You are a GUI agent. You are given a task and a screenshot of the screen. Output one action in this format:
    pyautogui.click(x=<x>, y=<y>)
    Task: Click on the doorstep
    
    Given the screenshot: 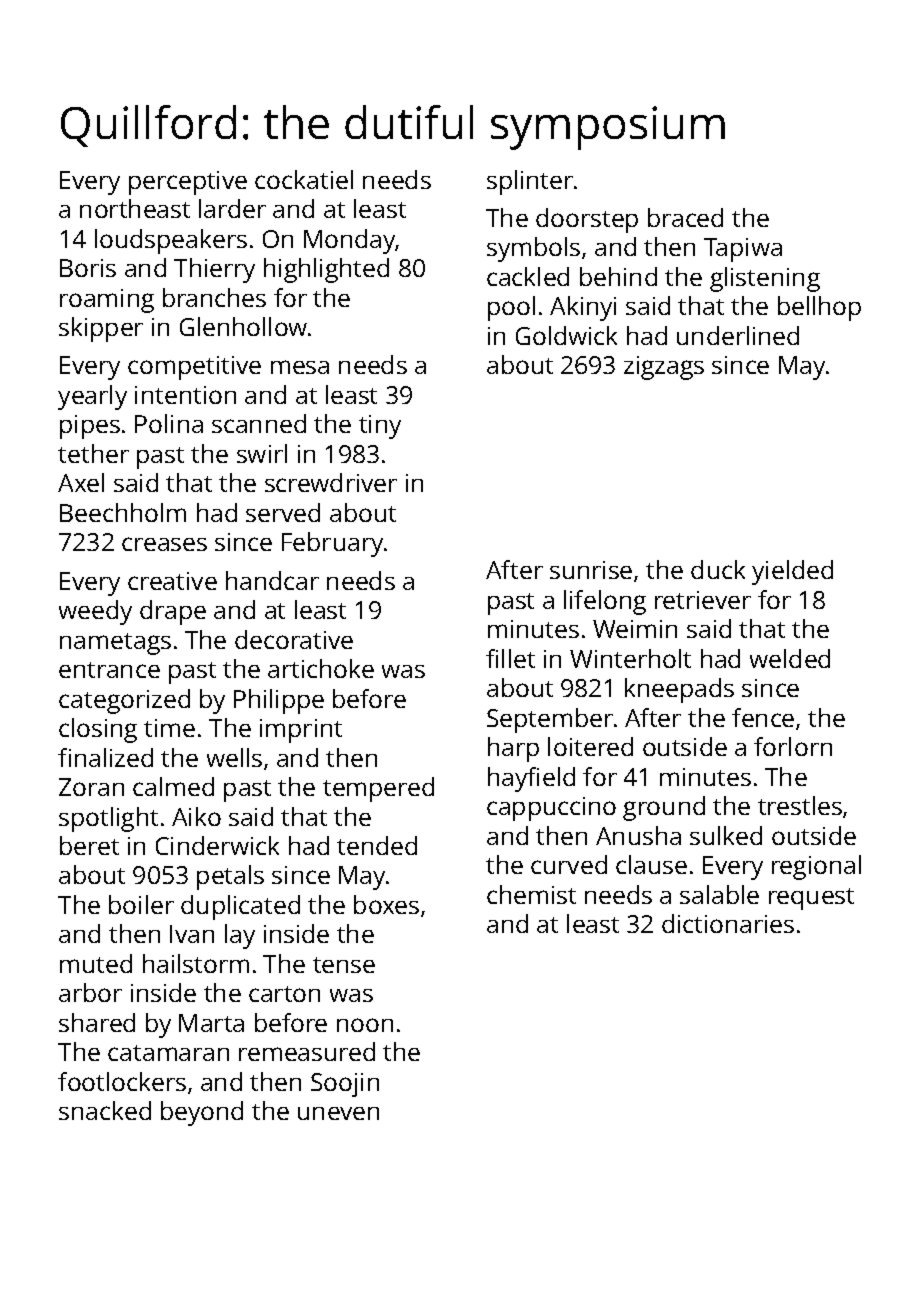 What is the action you would take?
    pyautogui.click(x=587, y=220)
